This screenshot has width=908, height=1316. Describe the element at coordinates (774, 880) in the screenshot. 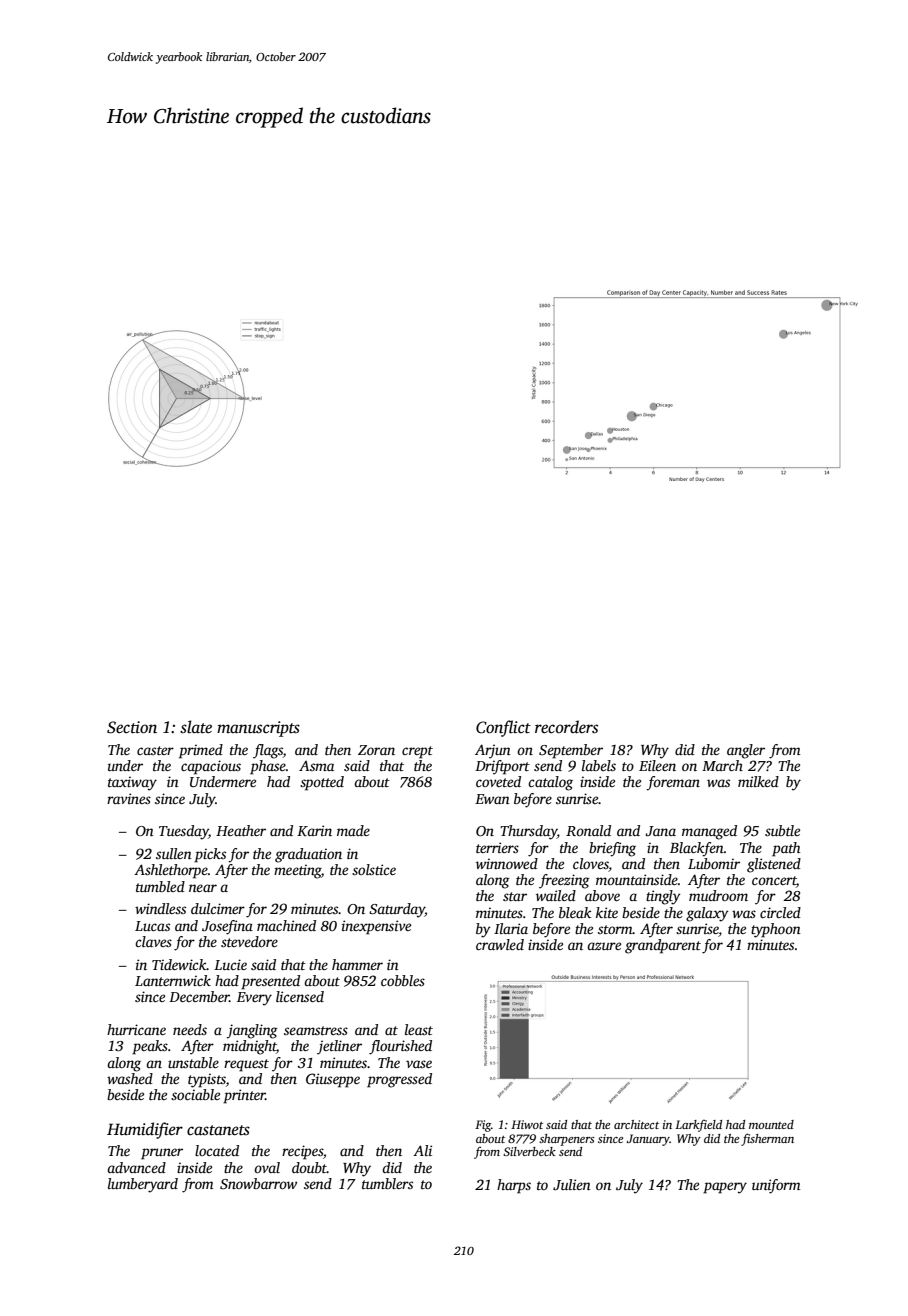

I see `concert` at that location.
